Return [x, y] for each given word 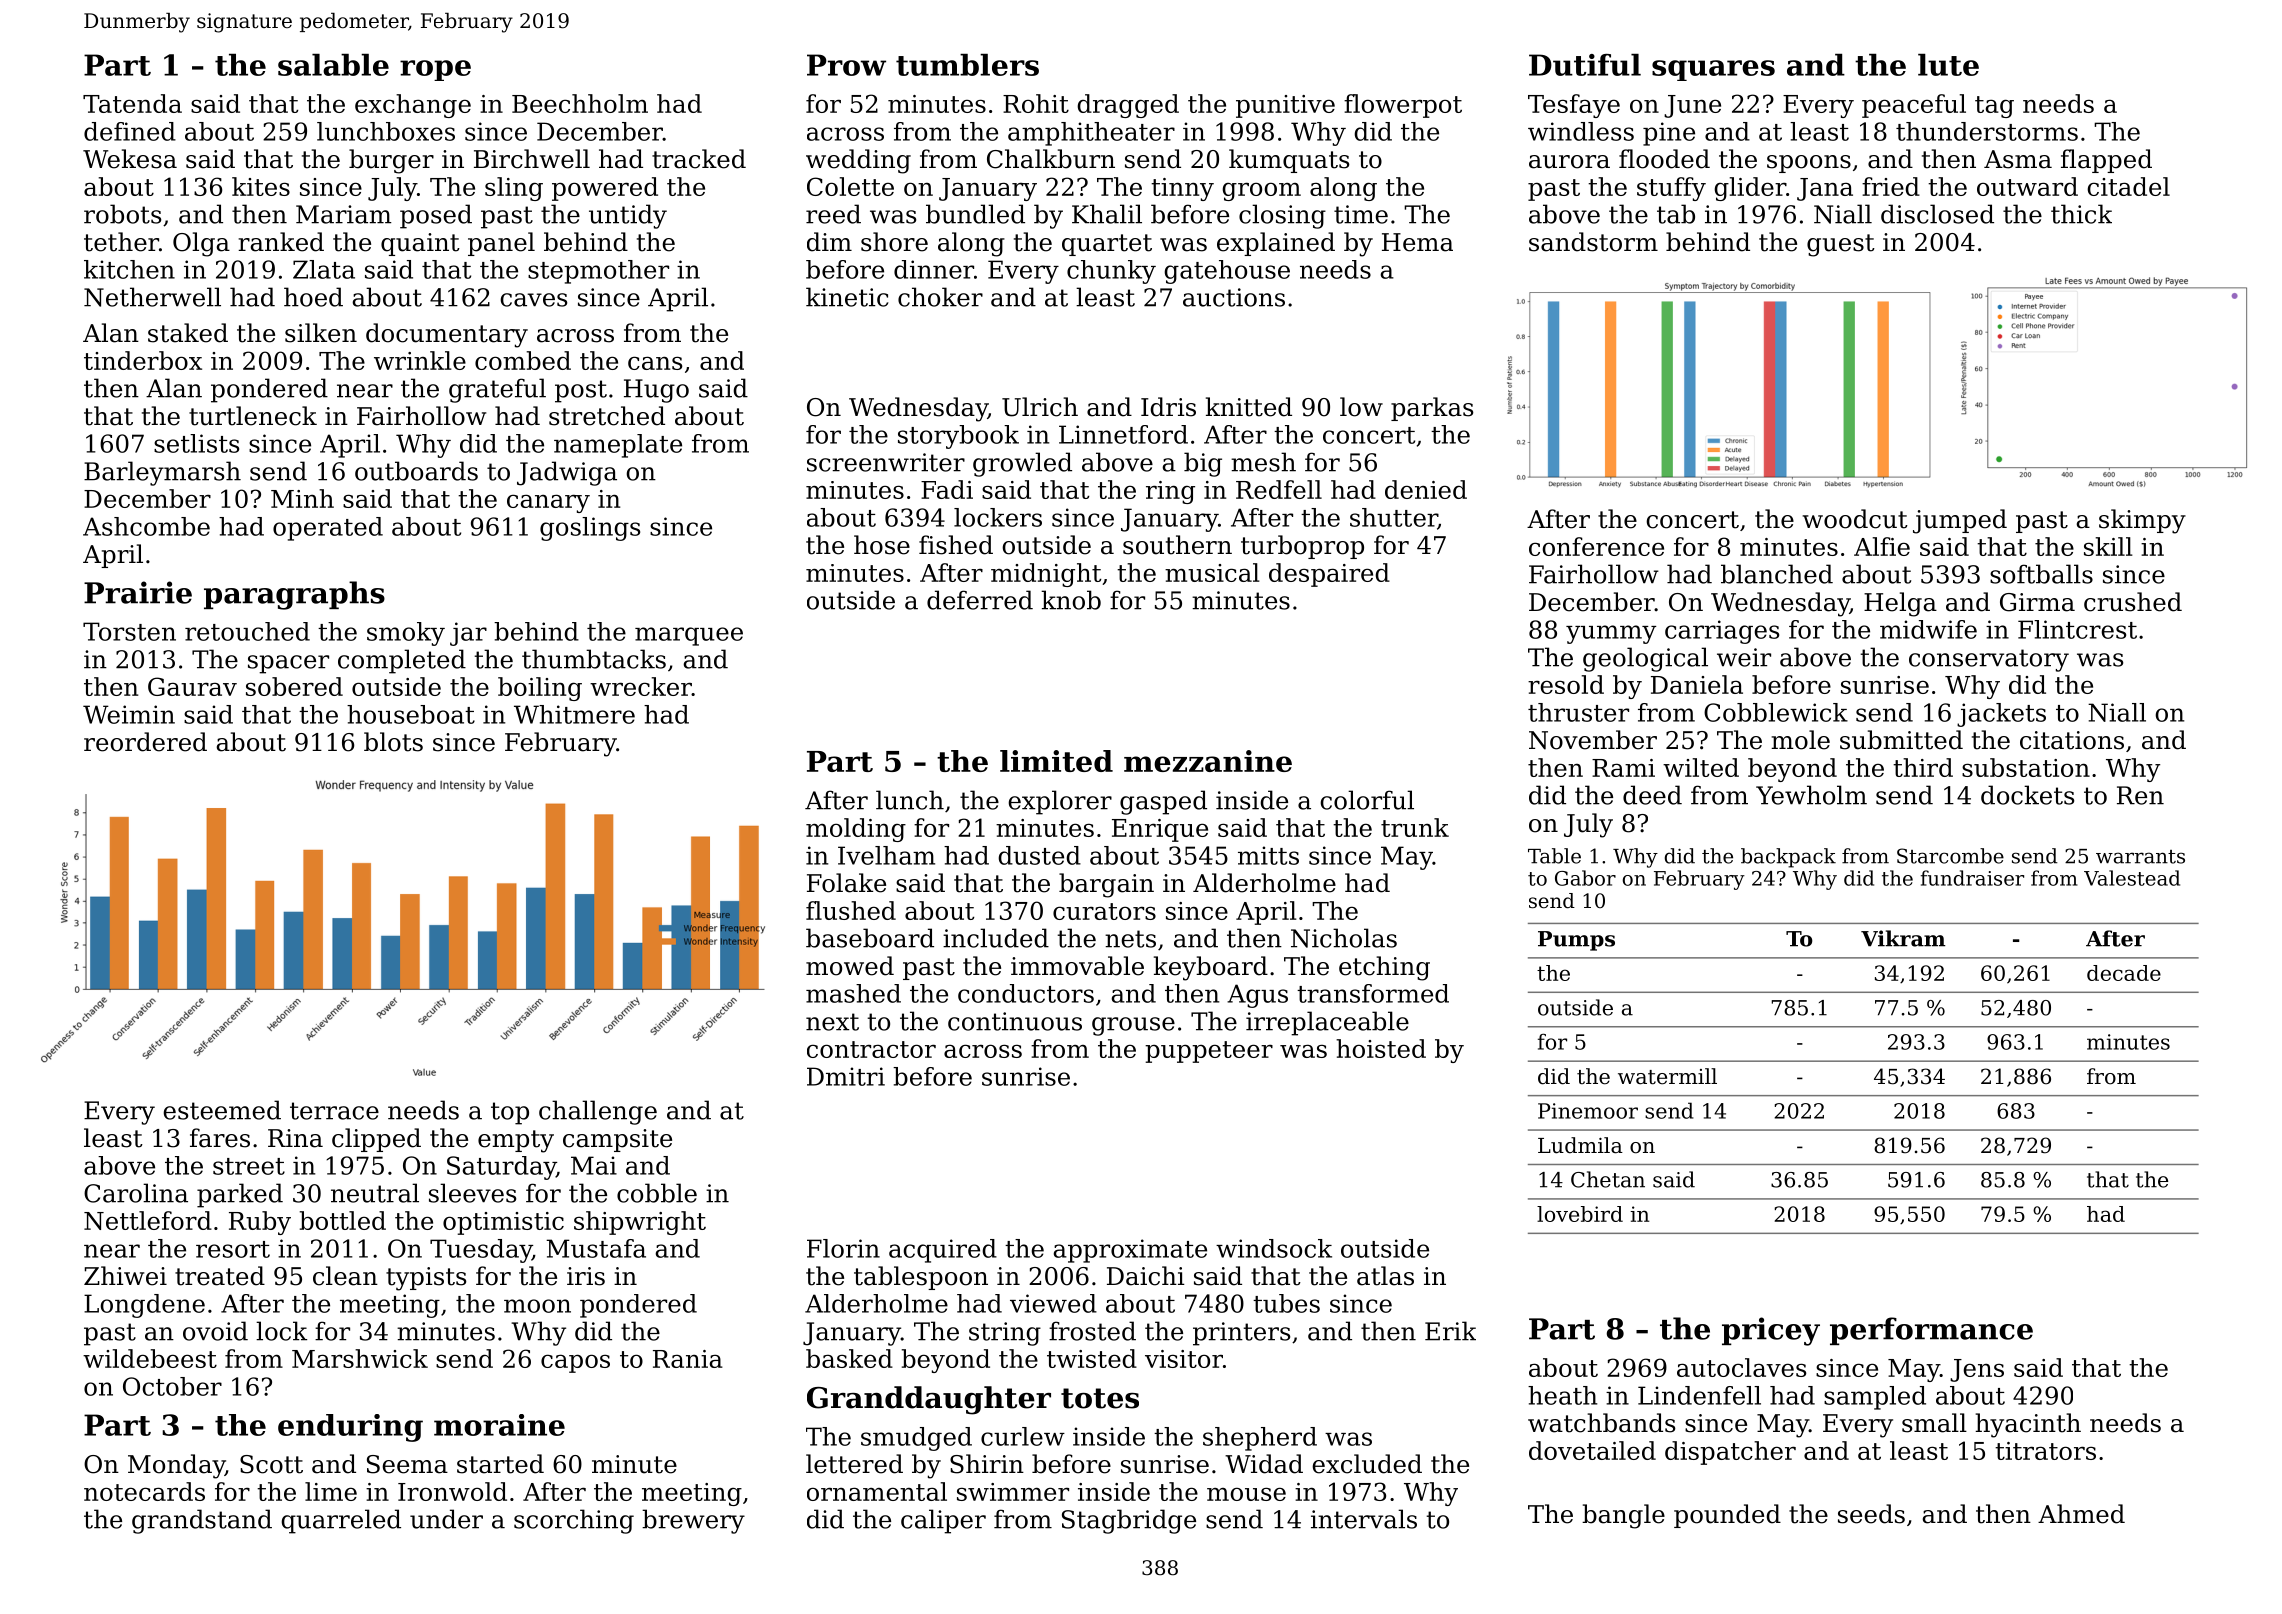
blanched [1777, 574]
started [500, 1464]
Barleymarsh [162, 473]
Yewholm [1811, 795]
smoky [406, 634]
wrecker [641, 686]
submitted [1901, 740]
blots [393, 742]
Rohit [1036, 103]
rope [435, 70]
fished [956, 545]
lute [1948, 65]
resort [233, 1249]
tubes [1286, 1303]
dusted [1039, 855]
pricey [1771, 1331]
